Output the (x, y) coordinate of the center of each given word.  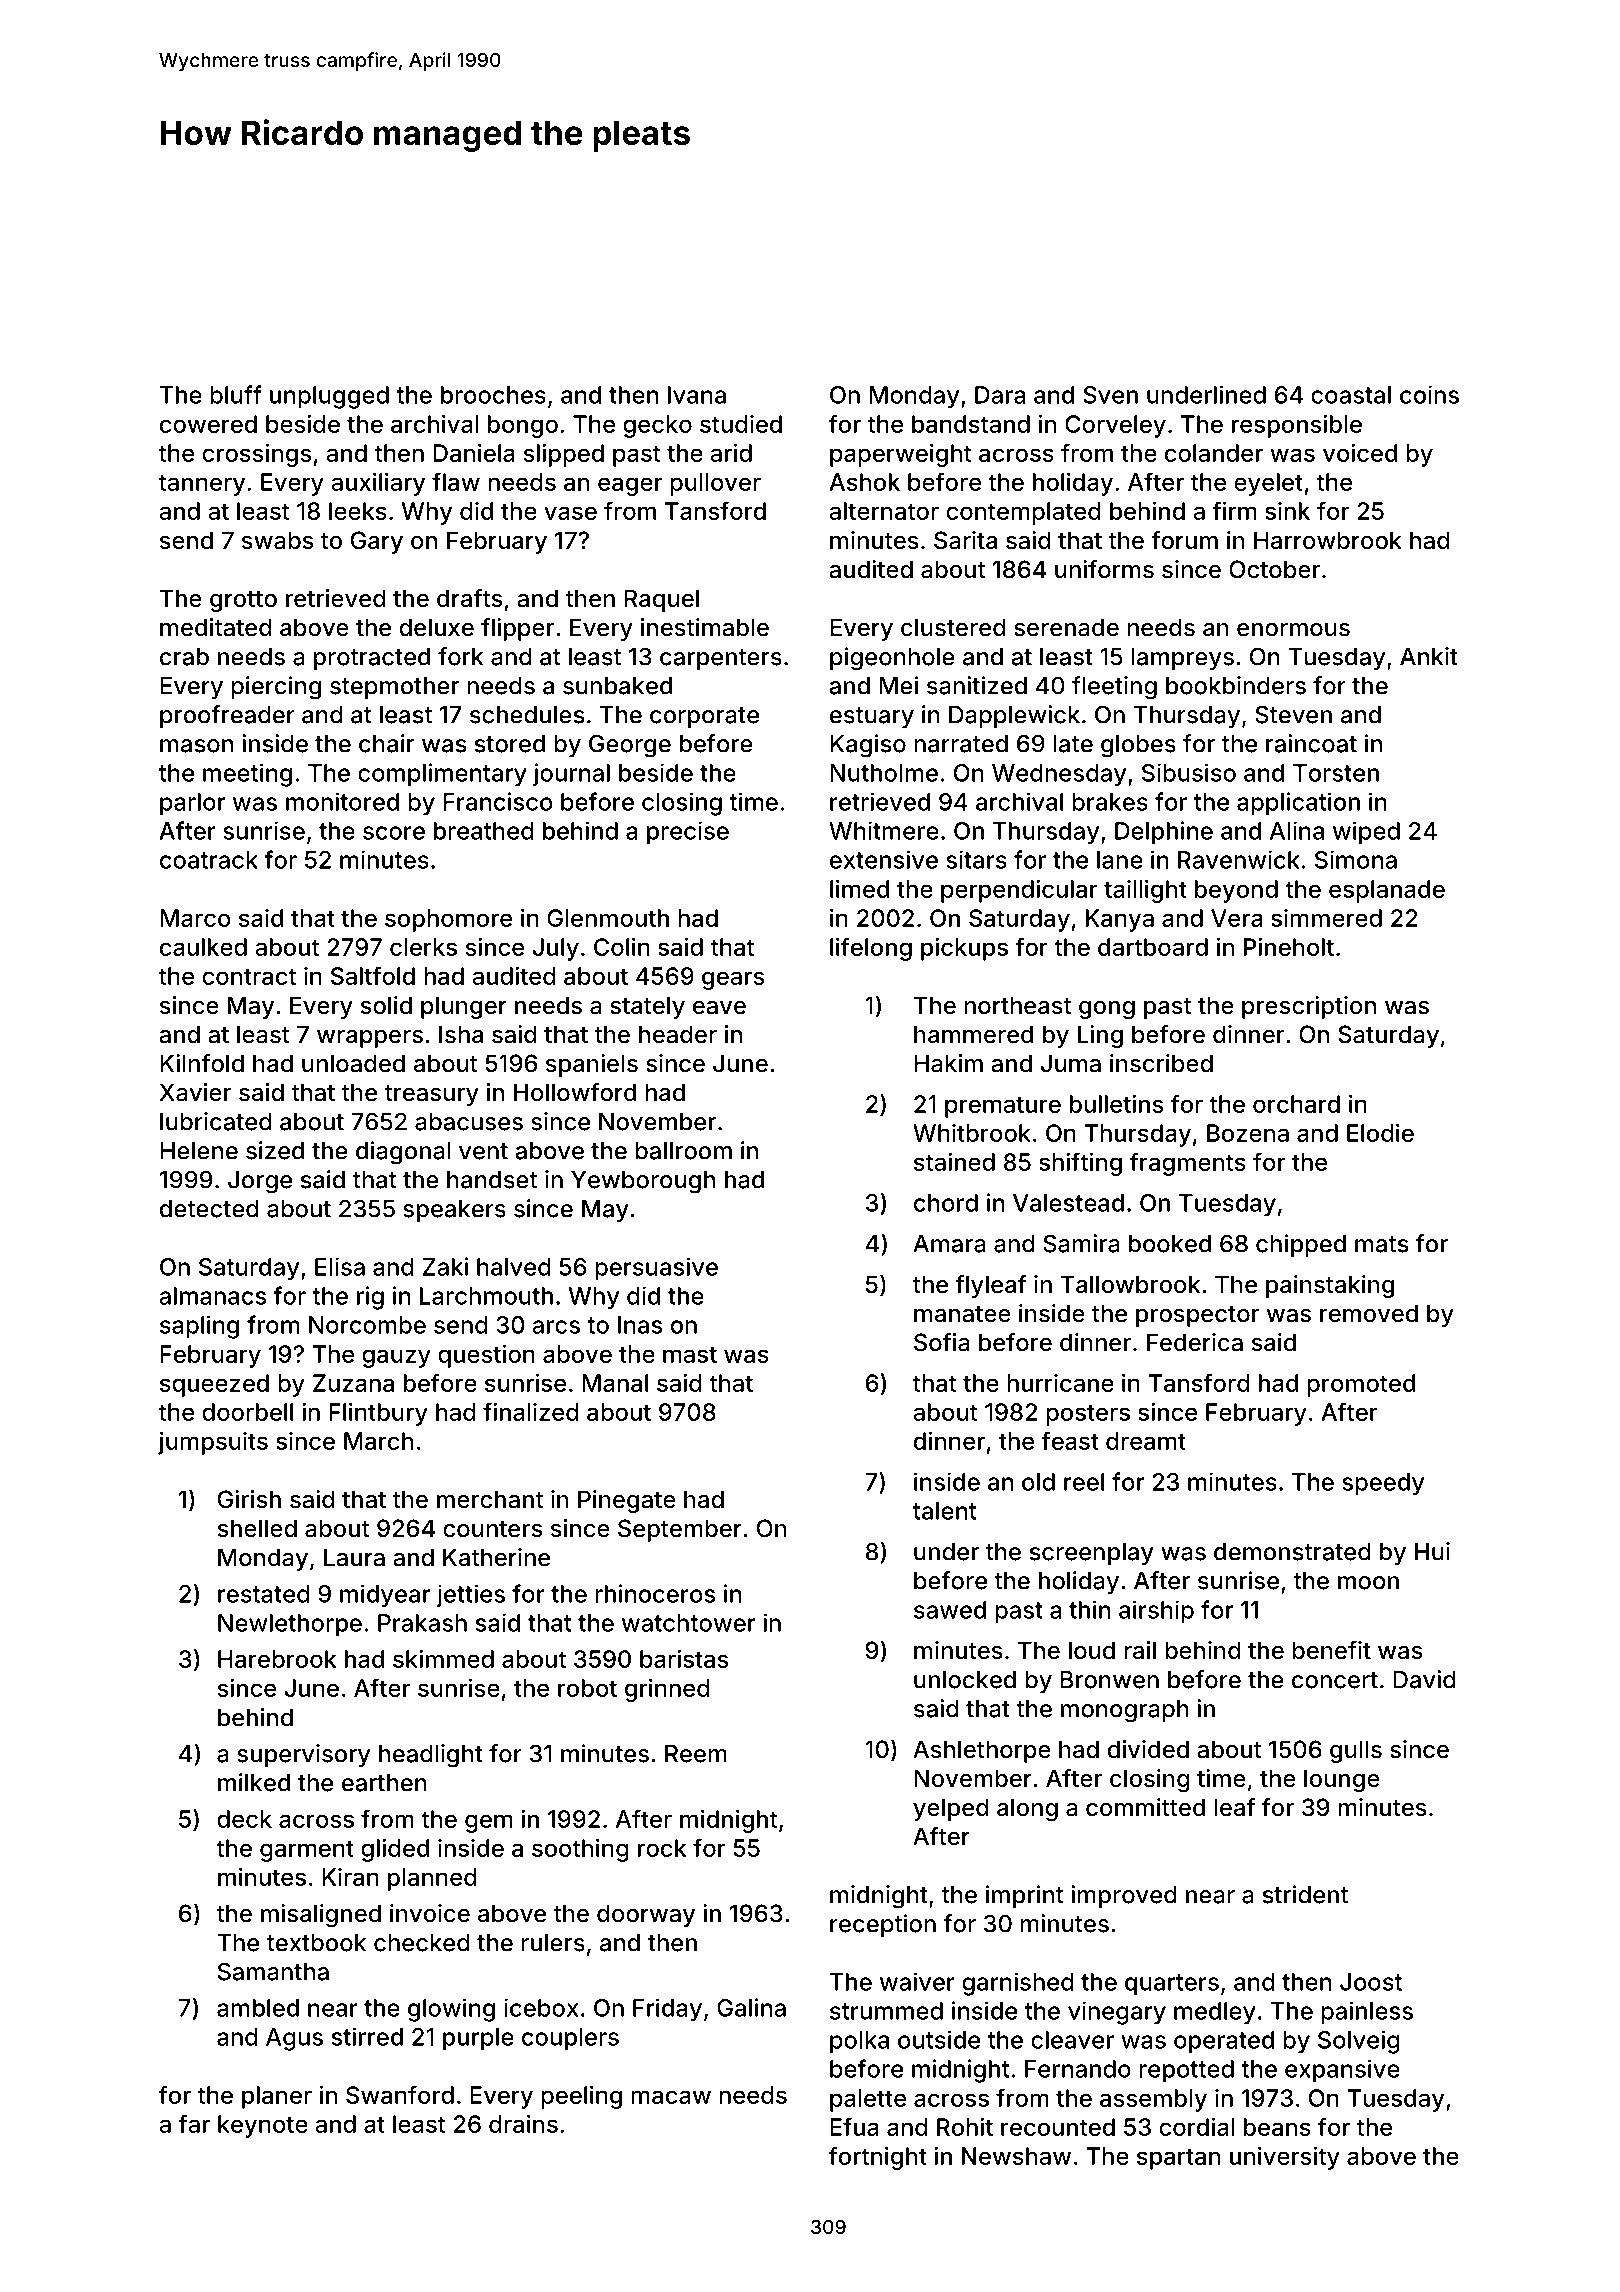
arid (731, 452)
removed (1369, 1313)
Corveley (1115, 426)
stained (954, 1162)
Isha (461, 1034)
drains (523, 2124)
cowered (208, 424)
